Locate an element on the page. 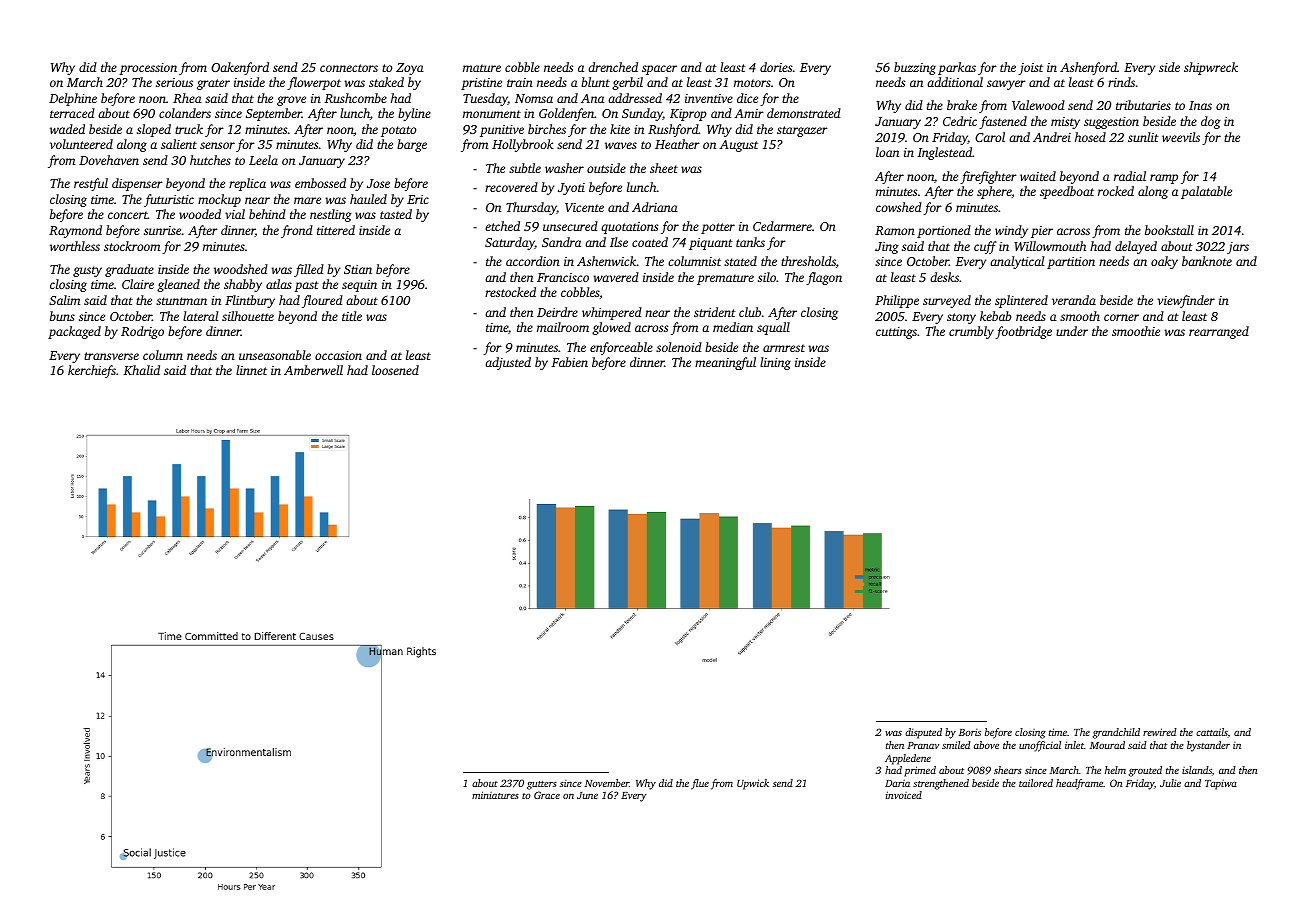  restocked is located at coordinates (510, 292).
